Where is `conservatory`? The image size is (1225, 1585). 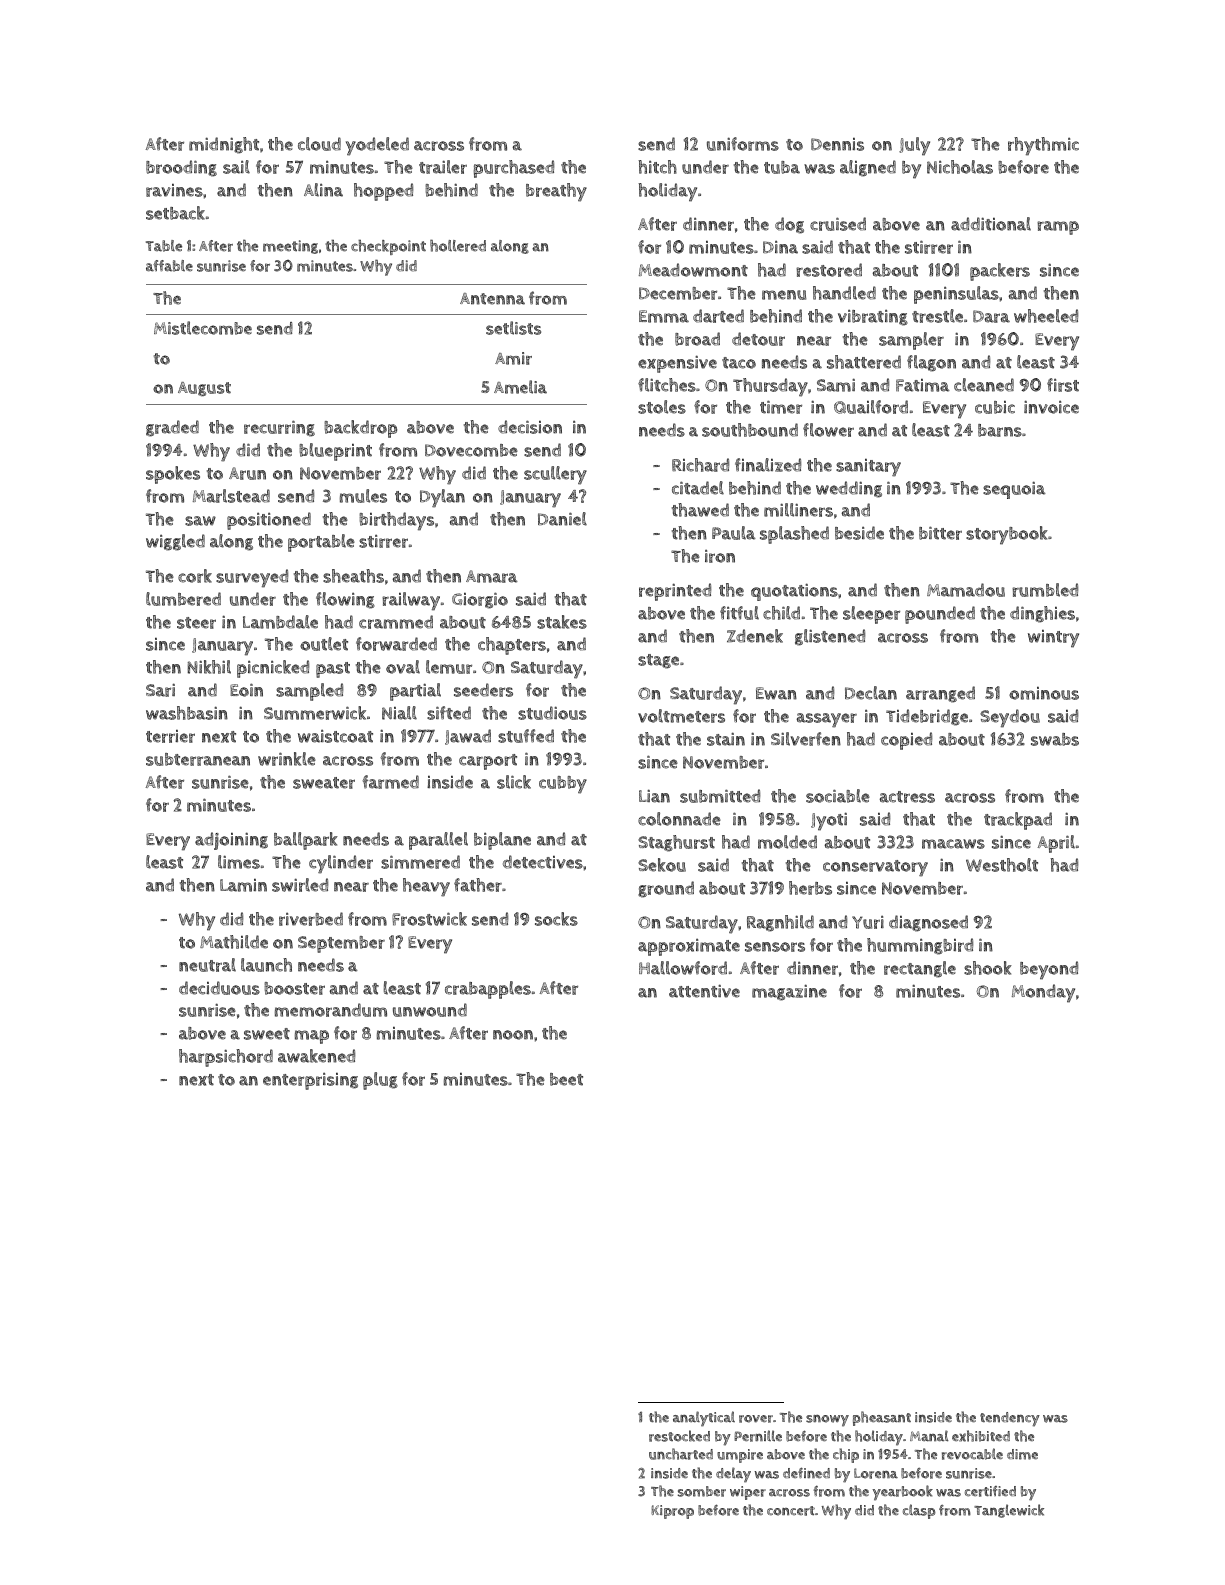 conservatory is located at coordinates (875, 868).
